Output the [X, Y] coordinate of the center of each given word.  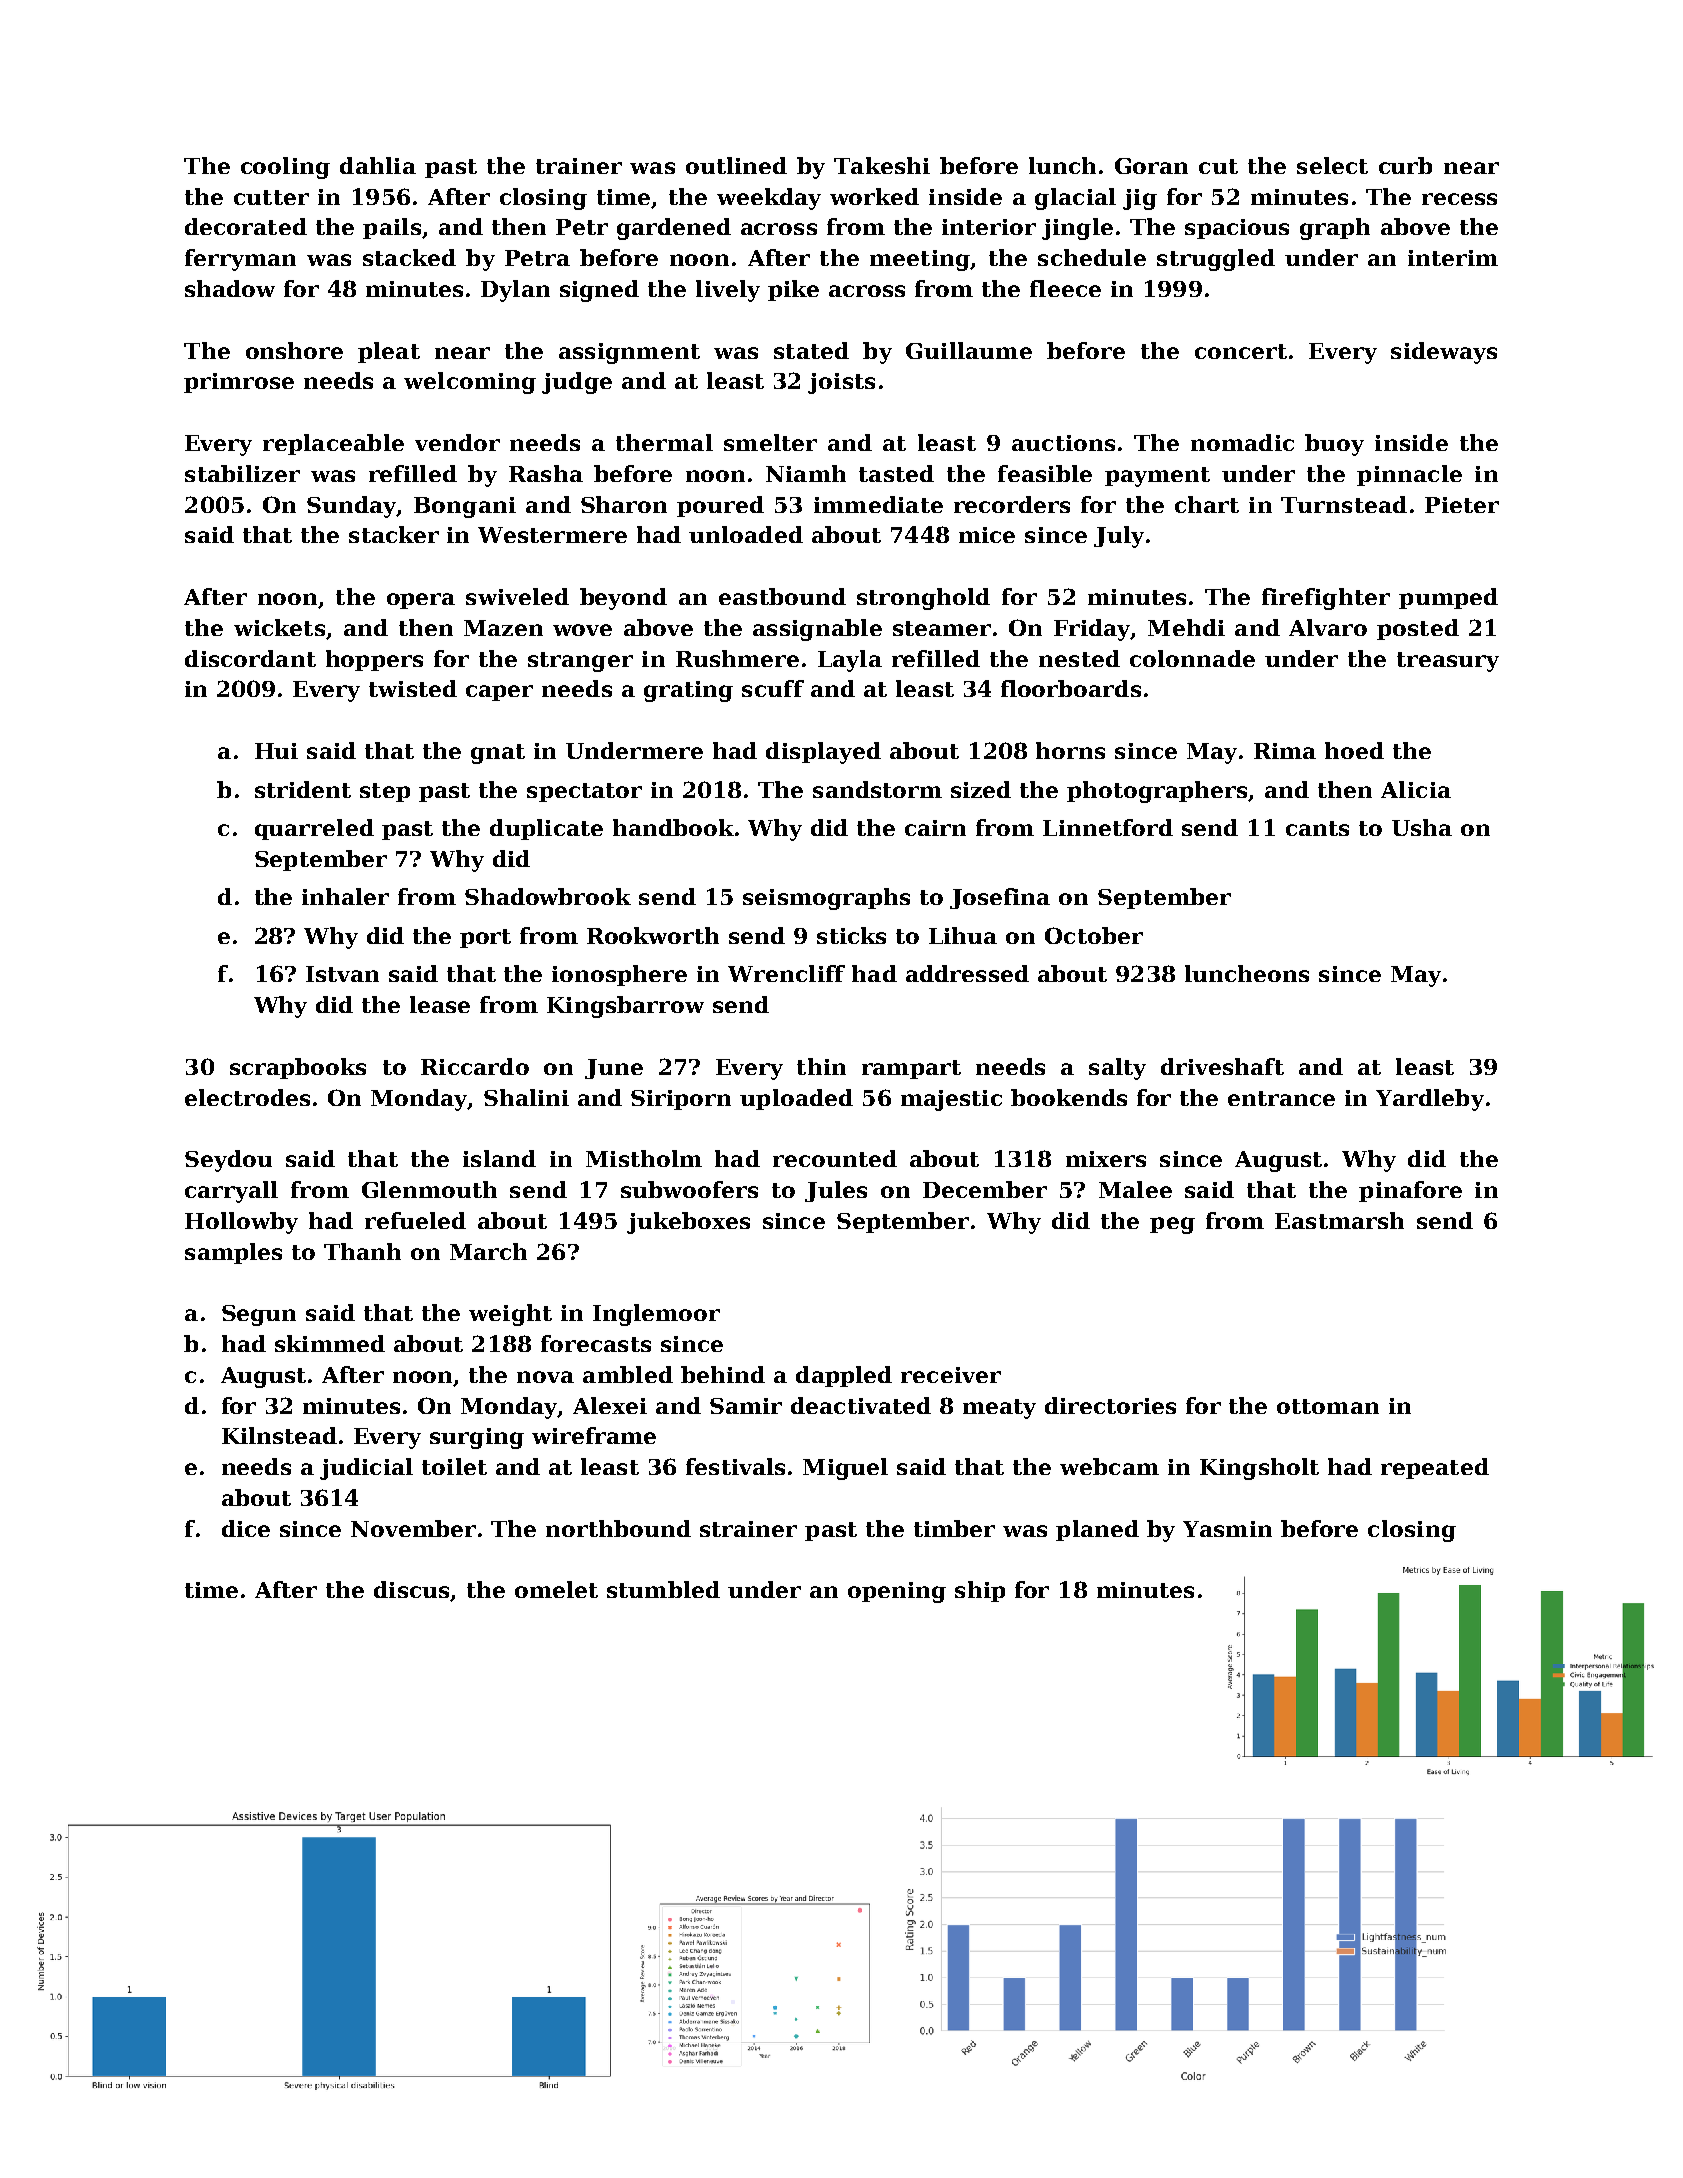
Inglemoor [656, 1315]
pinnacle [1409, 475]
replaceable [333, 444]
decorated [246, 226]
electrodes [247, 1097]
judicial [366, 1469]
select [1332, 165]
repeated [1435, 1468]
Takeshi [882, 165]
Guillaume [969, 350]
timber [954, 1528]
